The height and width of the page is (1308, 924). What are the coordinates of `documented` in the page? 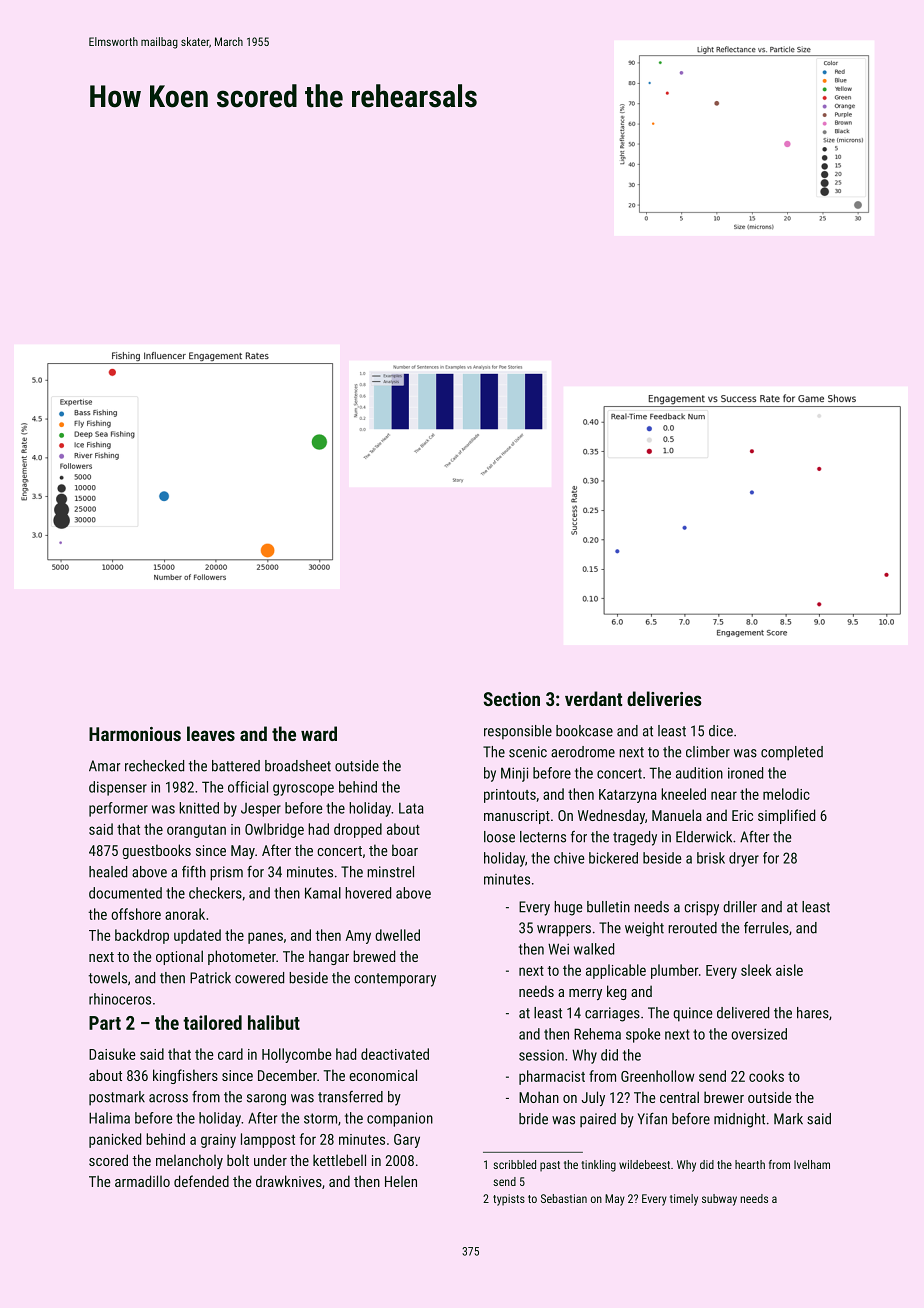 It's located at (125, 893).
